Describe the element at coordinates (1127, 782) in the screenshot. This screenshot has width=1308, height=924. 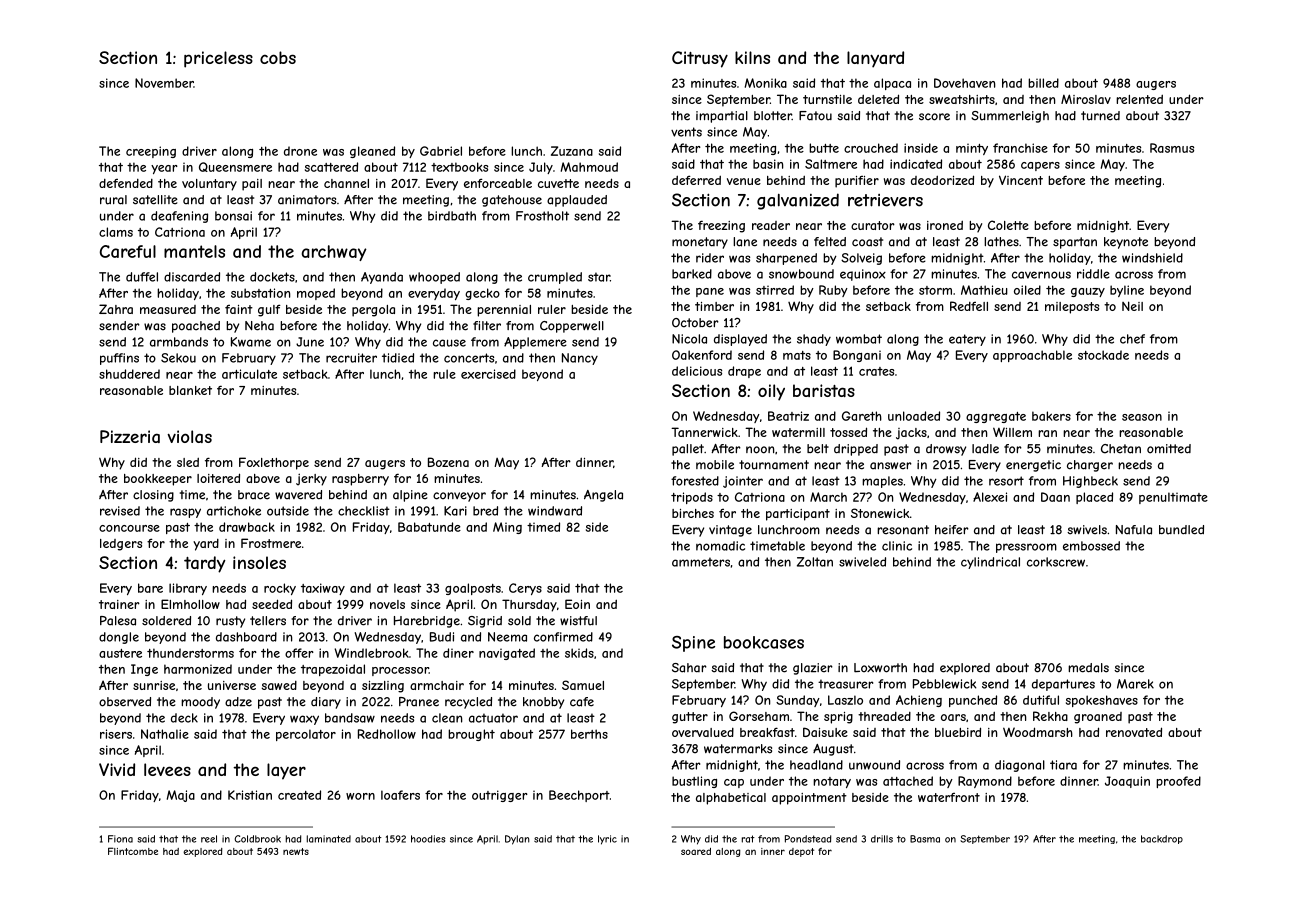
I see `Joaquin` at that location.
